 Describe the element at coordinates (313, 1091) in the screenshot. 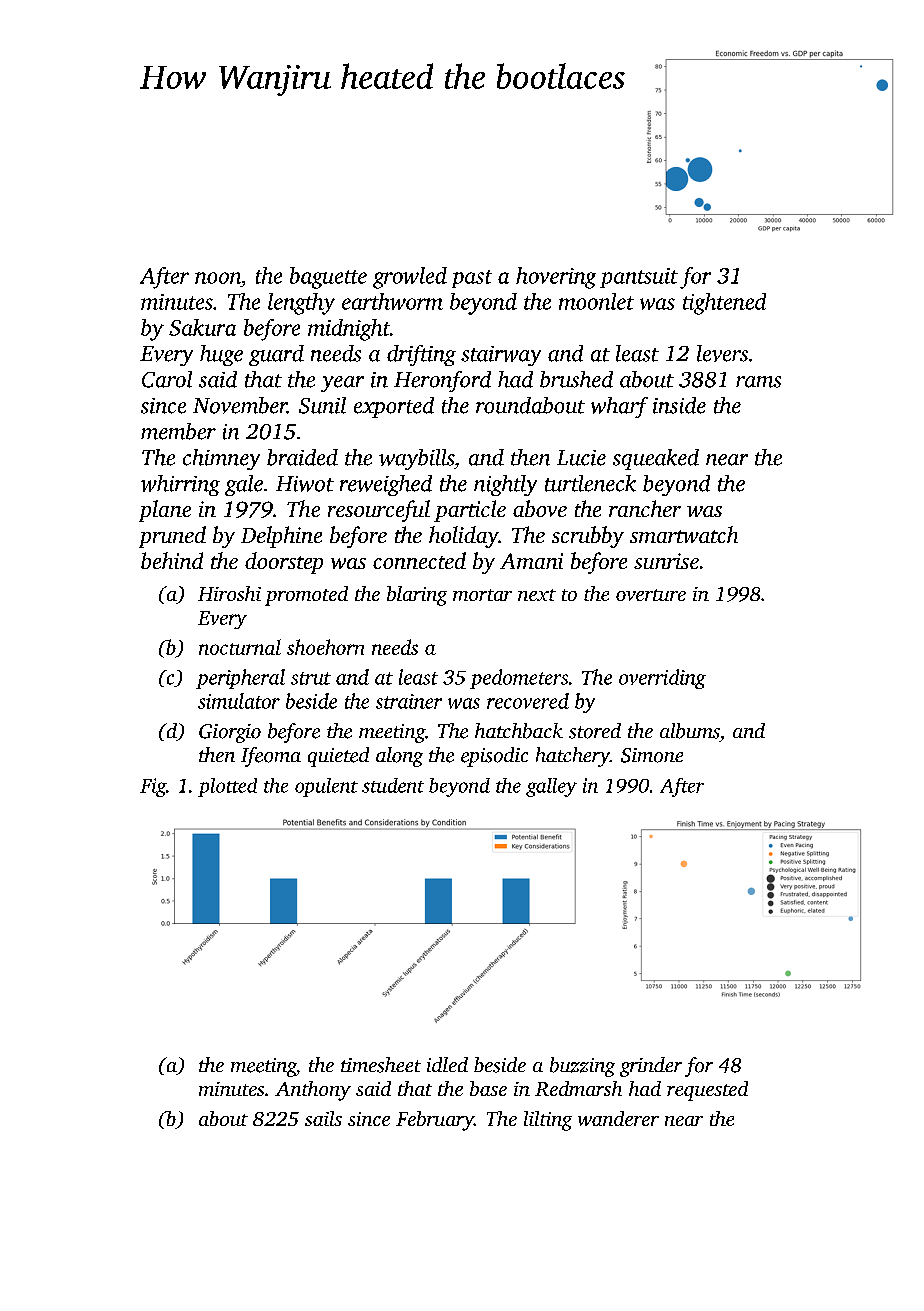

I see `Anthony` at that location.
